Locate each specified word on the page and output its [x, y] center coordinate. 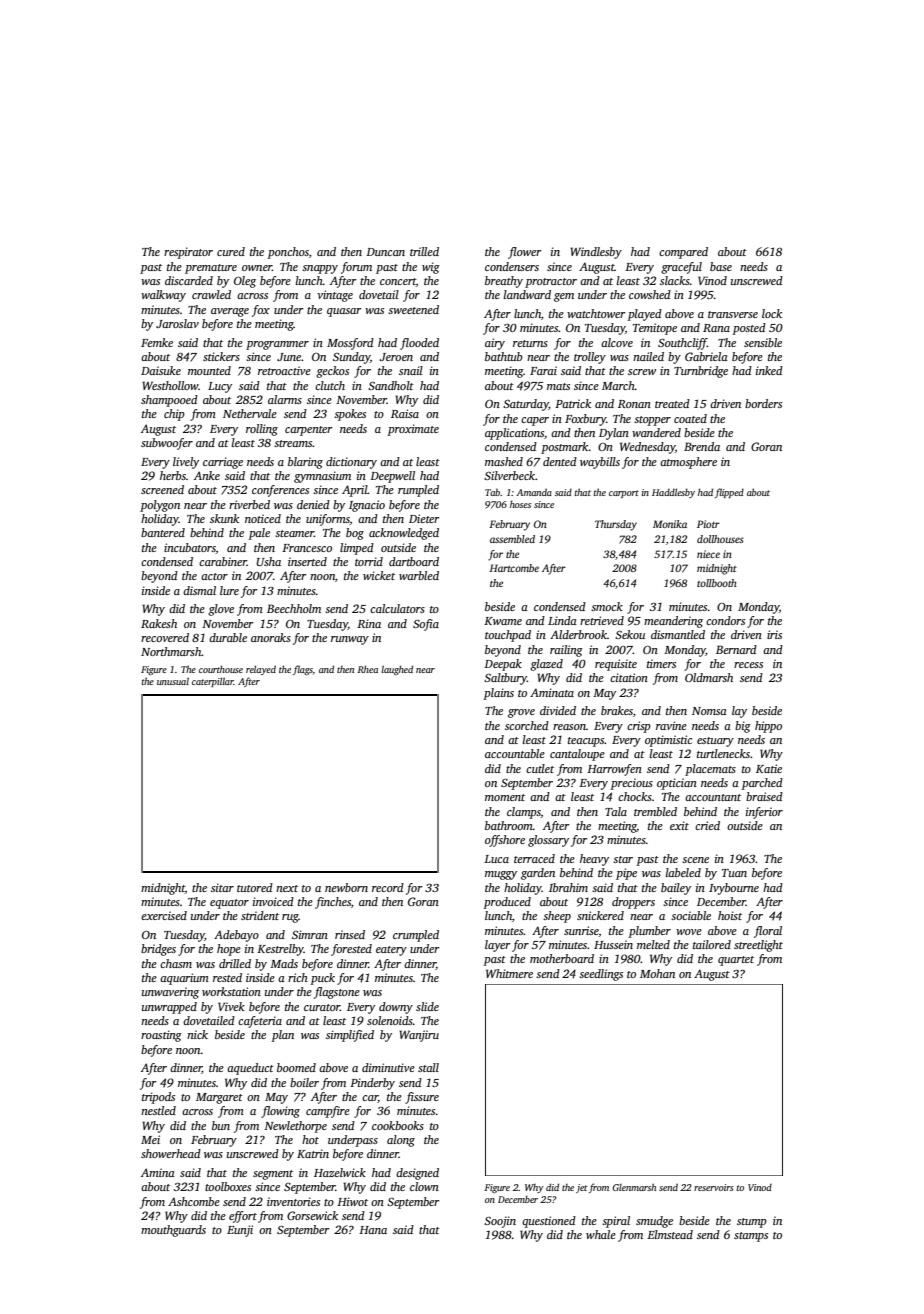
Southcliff [682, 344]
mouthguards [173, 1231]
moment [505, 797]
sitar [222, 887]
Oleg [245, 282]
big [743, 727]
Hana [373, 1230]
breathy [504, 282]
